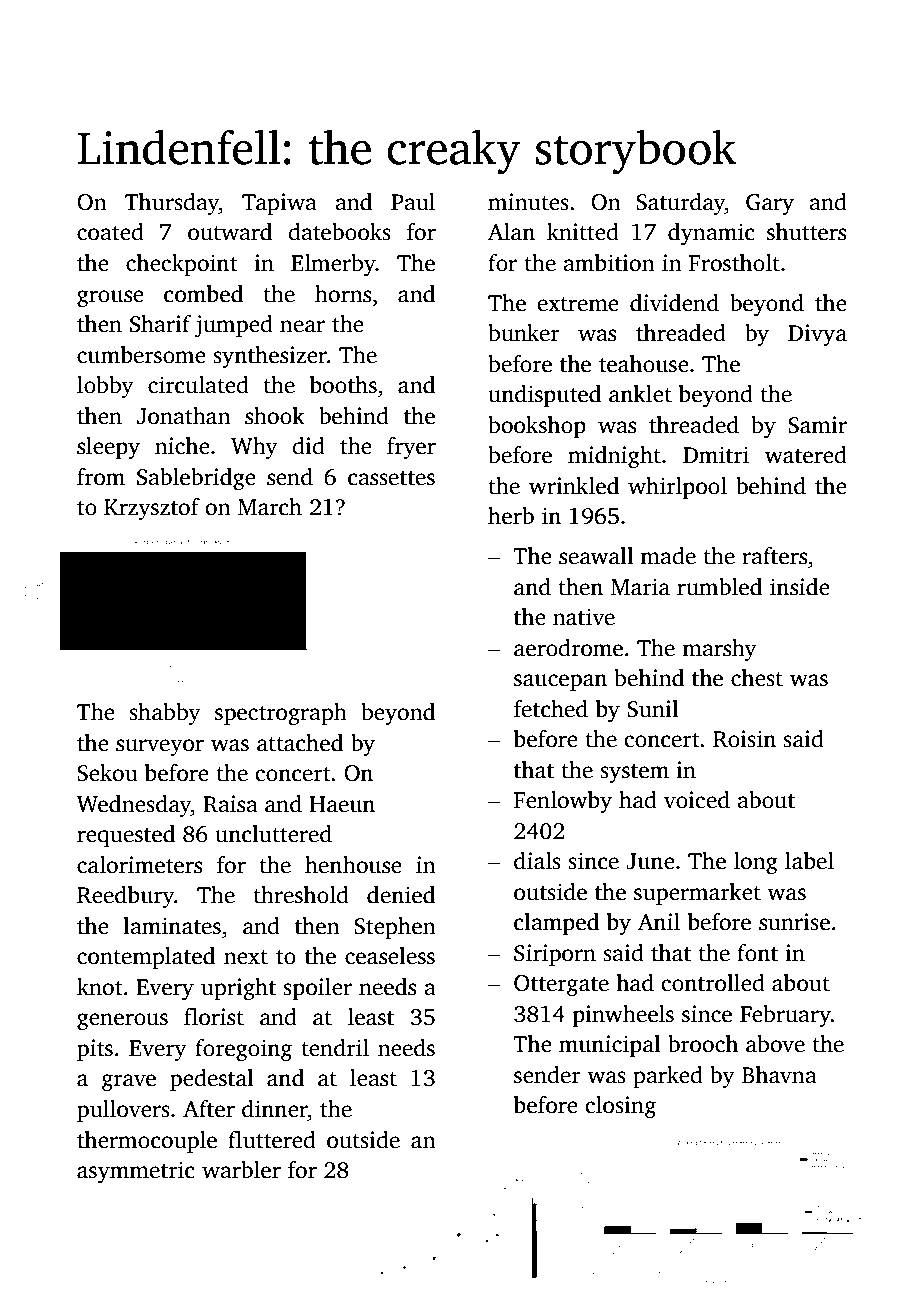 This screenshot has width=924, height=1311. What do you see at coordinates (203, 294) in the screenshot?
I see `combed` at bounding box center [203, 294].
